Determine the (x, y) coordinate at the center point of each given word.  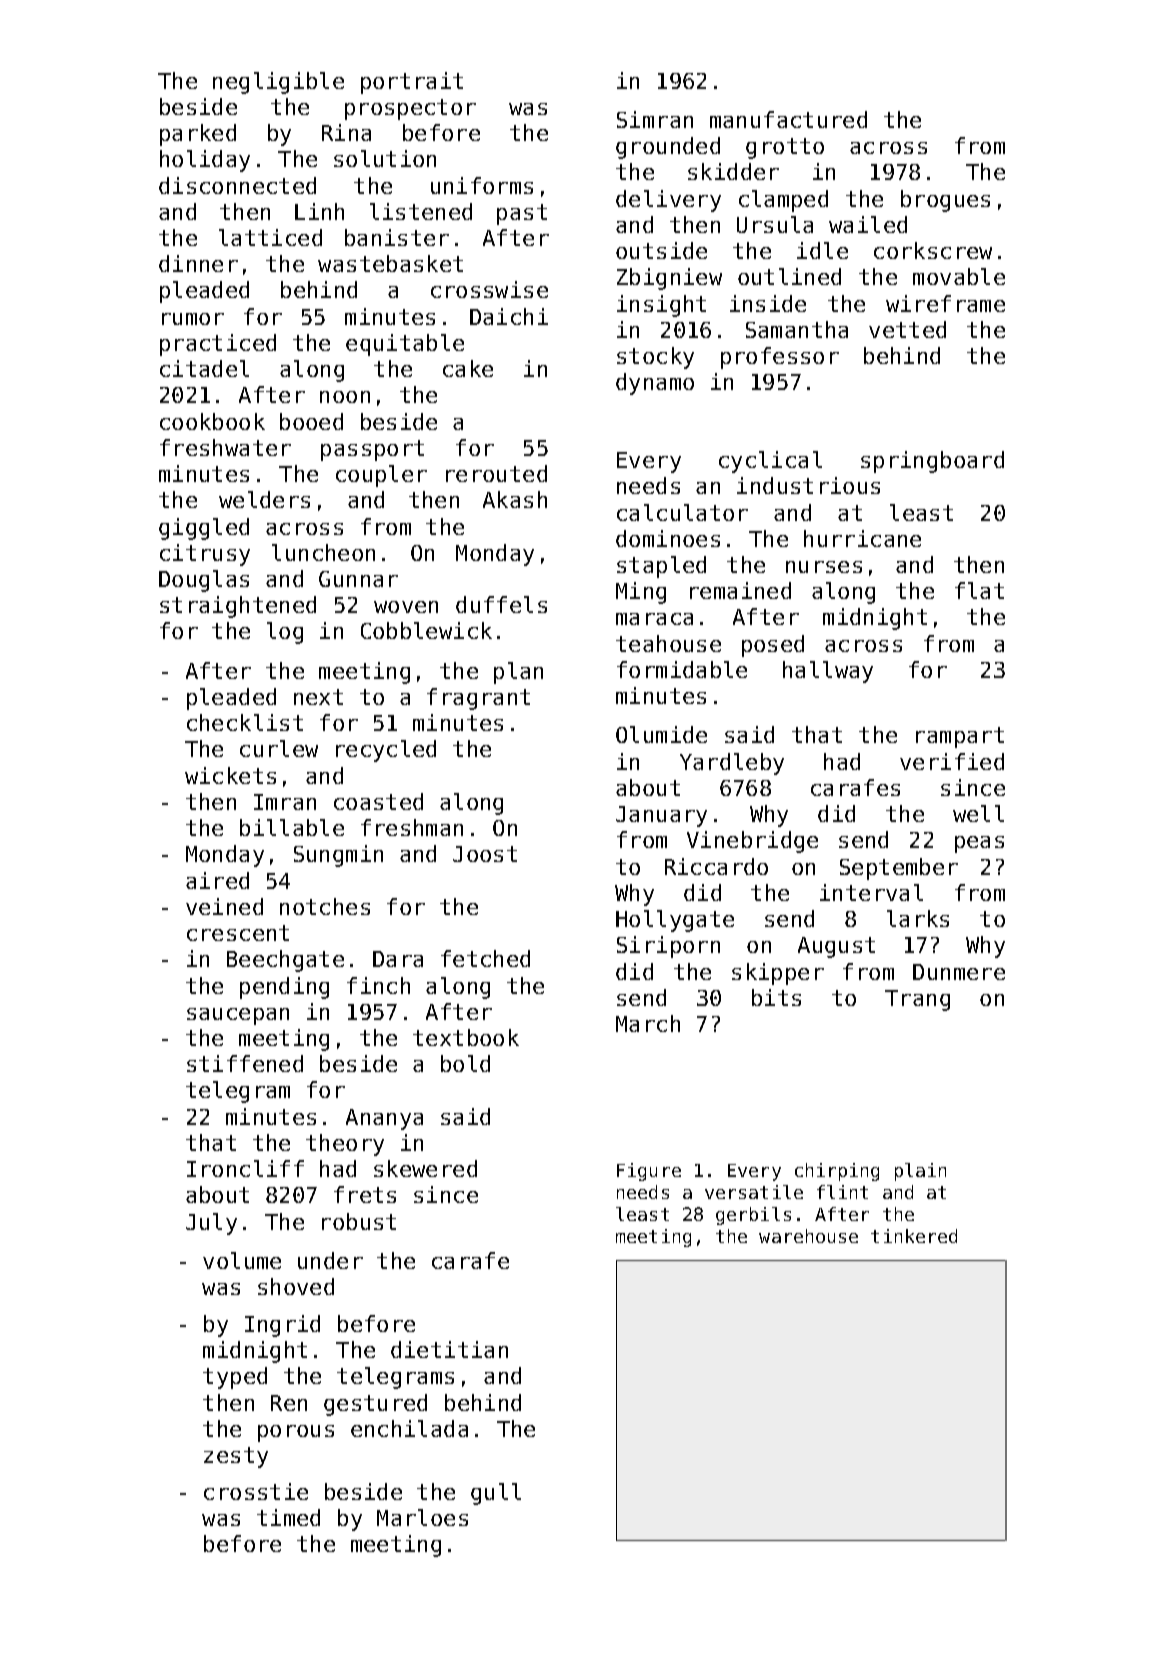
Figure (649, 1172)
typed (235, 1378)
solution (385, 158)
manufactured (788, 119)
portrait (412, 83)
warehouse (808, 1236)
